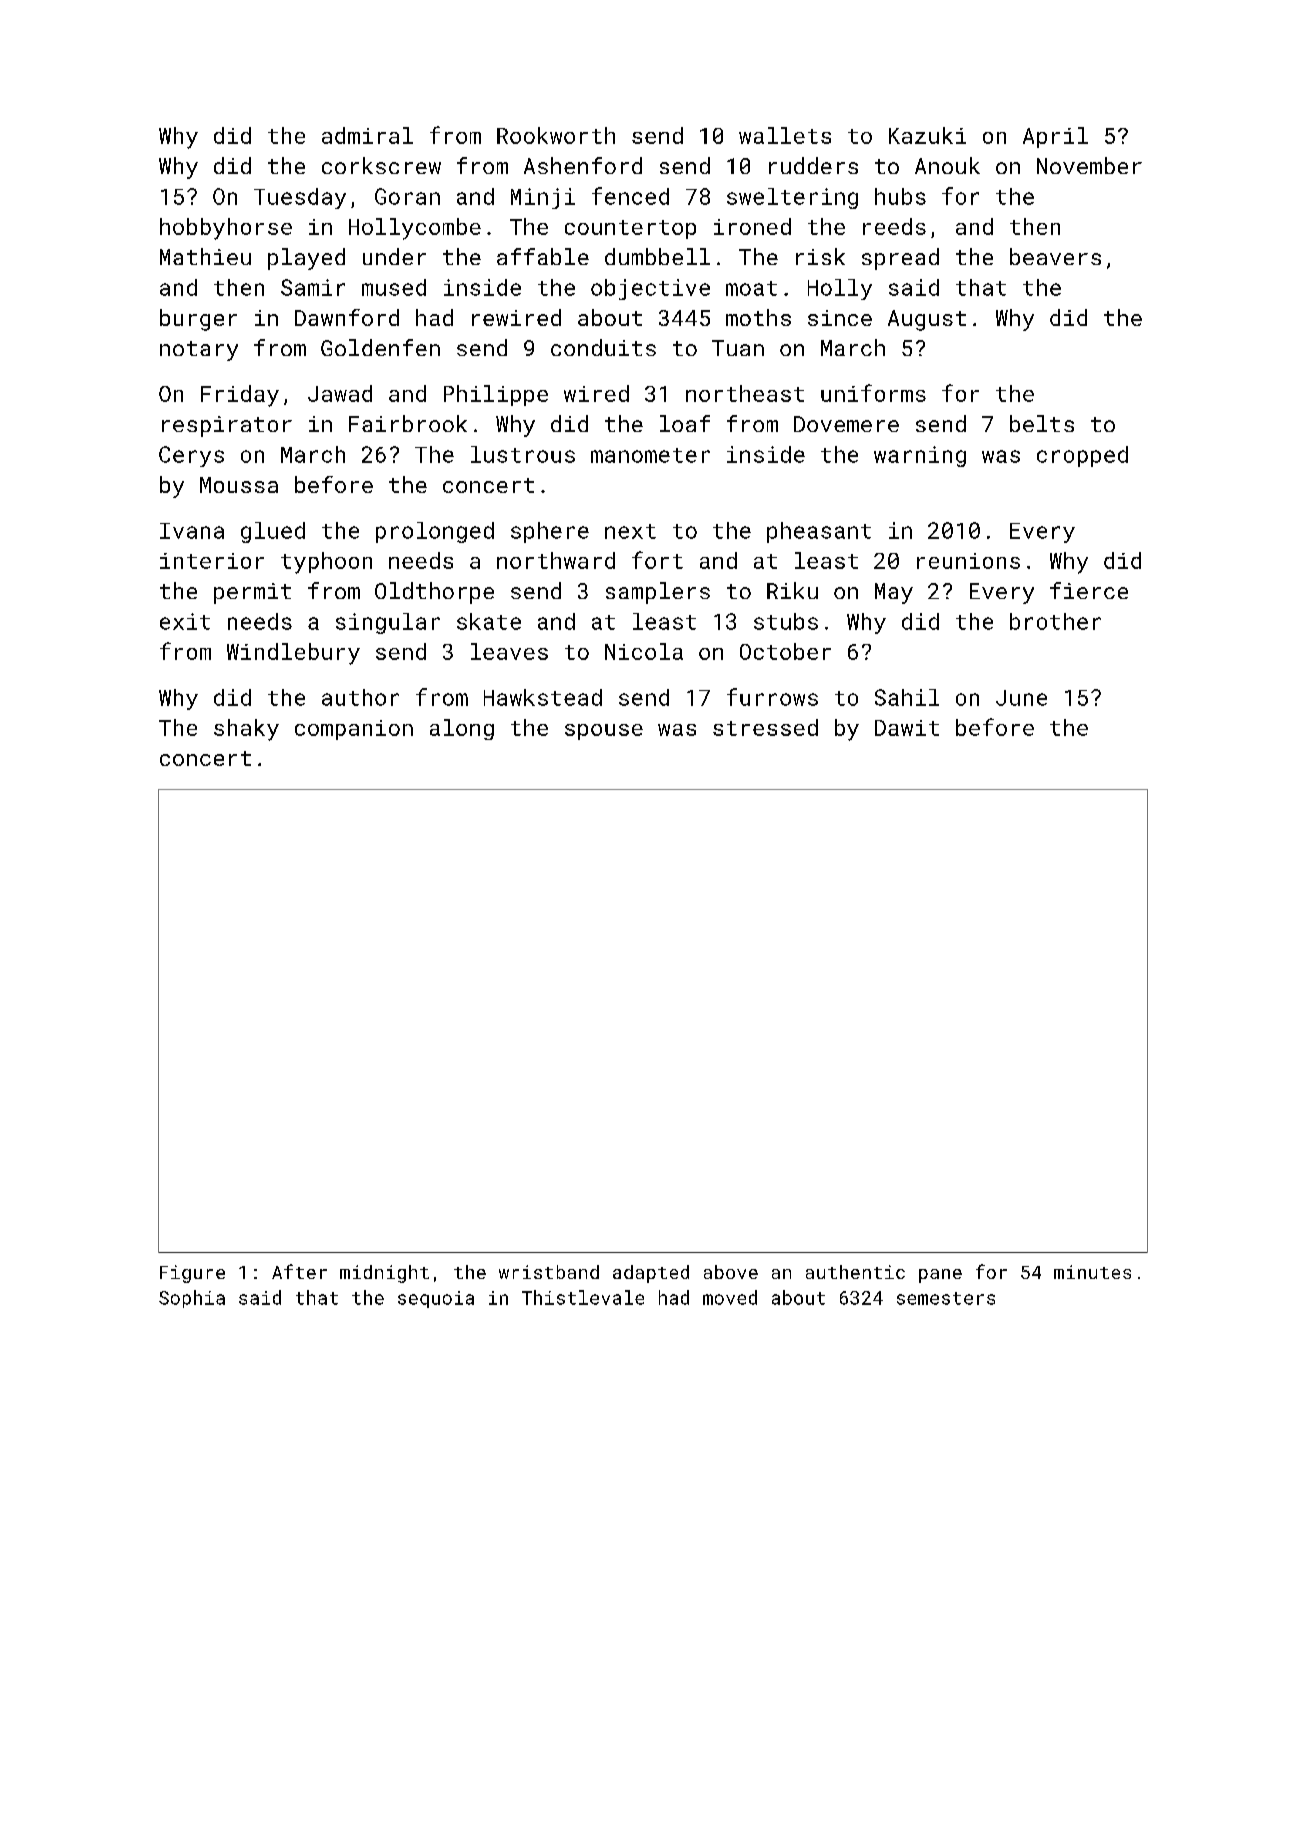  What do you see at coordinates (435, 532) in the document?
I see `prolonged` at bounding box center [435, 532].
